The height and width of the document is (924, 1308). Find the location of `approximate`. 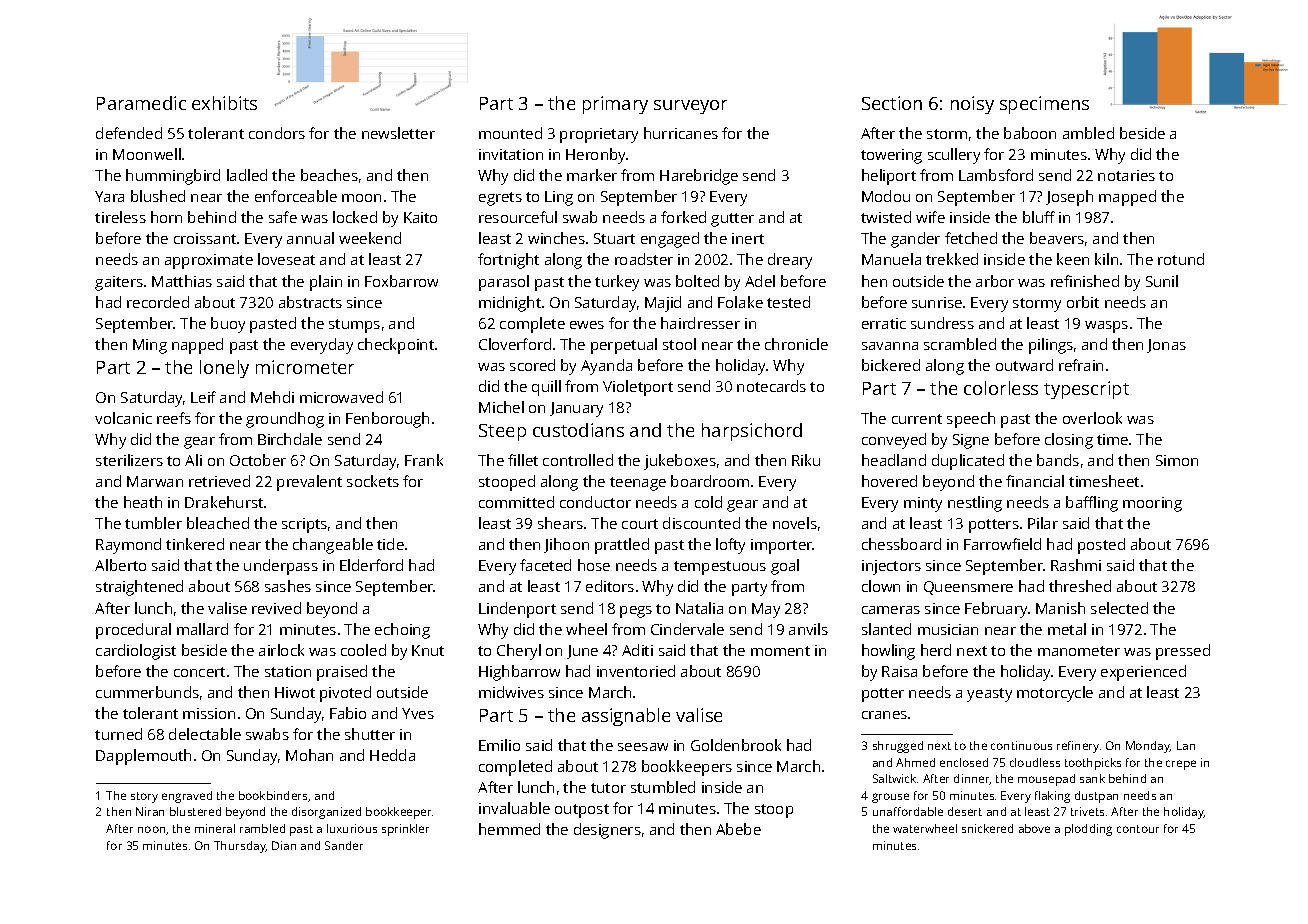

approximate is located at coordinates (209, 261).
